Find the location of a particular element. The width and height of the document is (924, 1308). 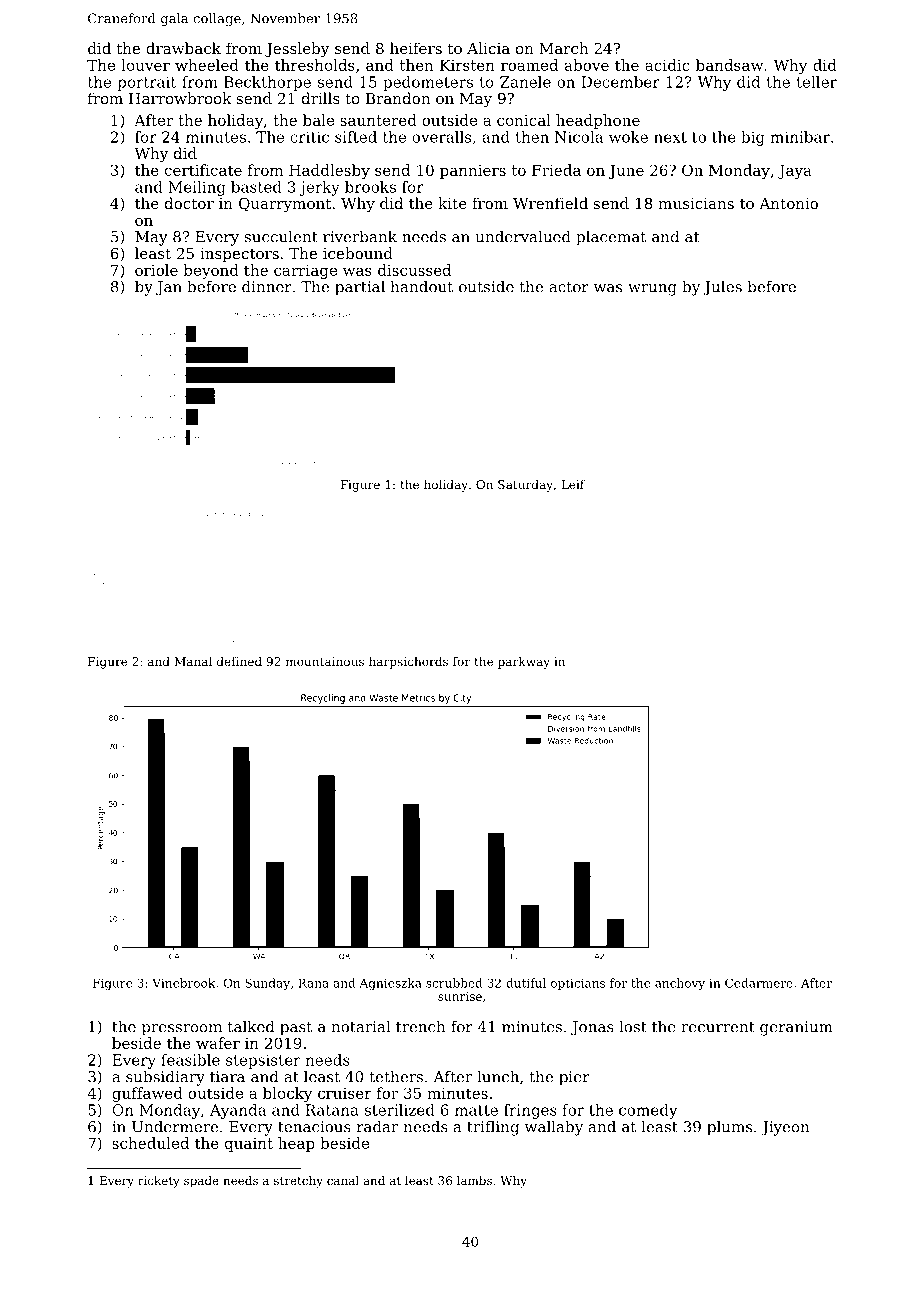

beyond is located at coordinates (211, 271).
